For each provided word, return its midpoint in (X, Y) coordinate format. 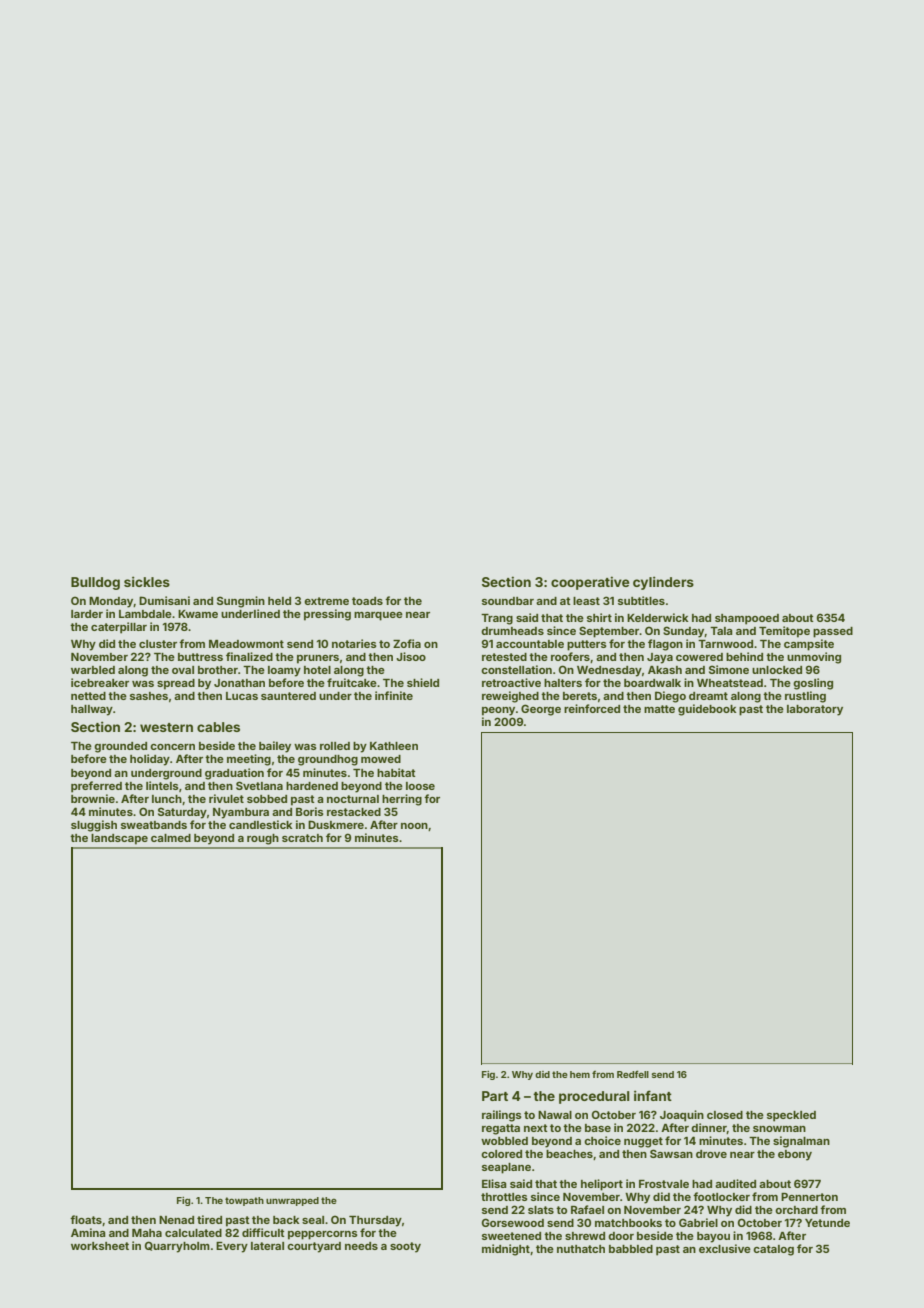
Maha (147, 1233)
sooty (405, 1247)
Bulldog (95, 583)
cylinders (663, 583)
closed (725, 1115)
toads (367, 601)
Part (495, 1096)
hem (580, 1074)
